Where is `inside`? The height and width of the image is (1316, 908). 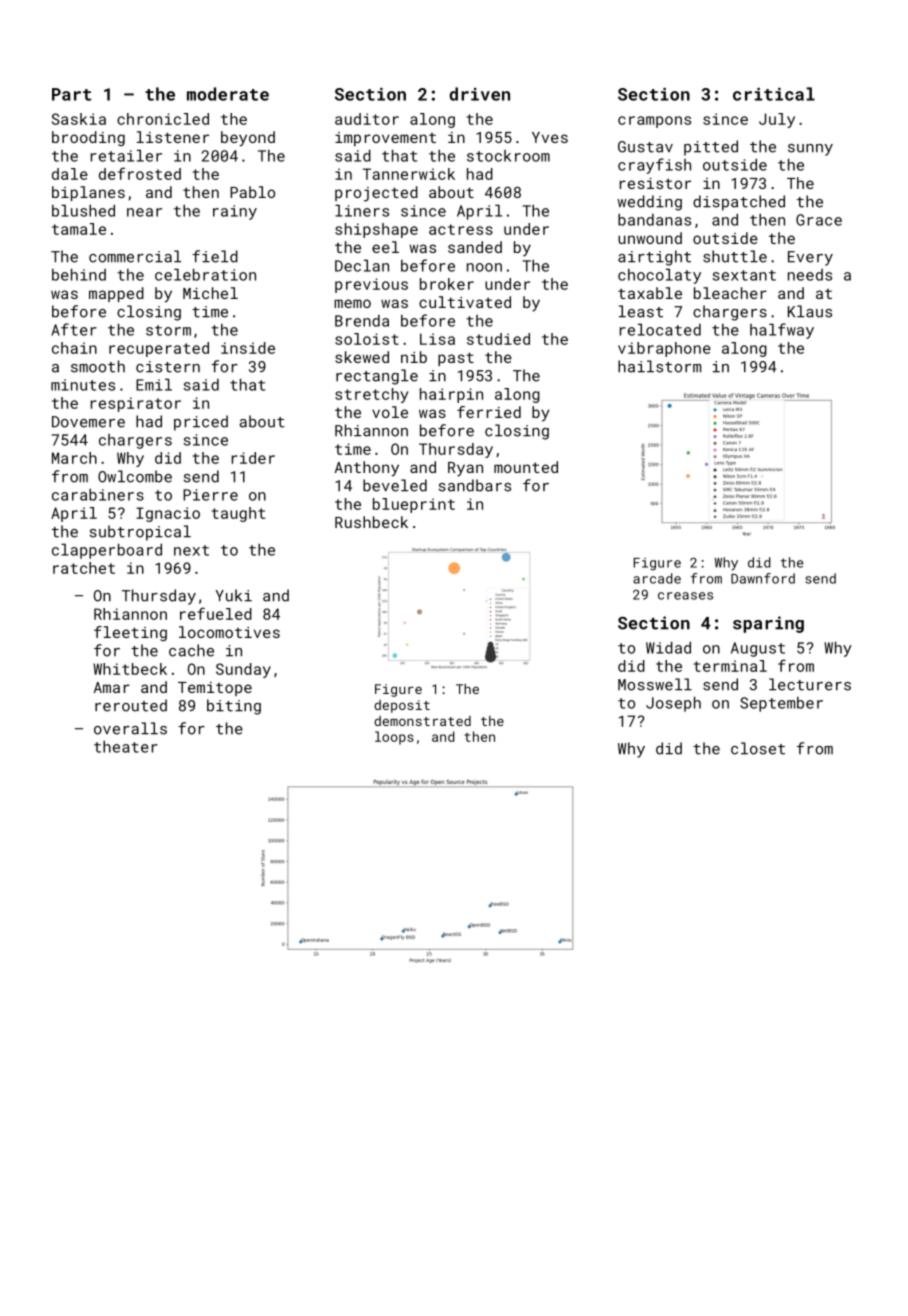
inside is located at coordinates (248, 348).
